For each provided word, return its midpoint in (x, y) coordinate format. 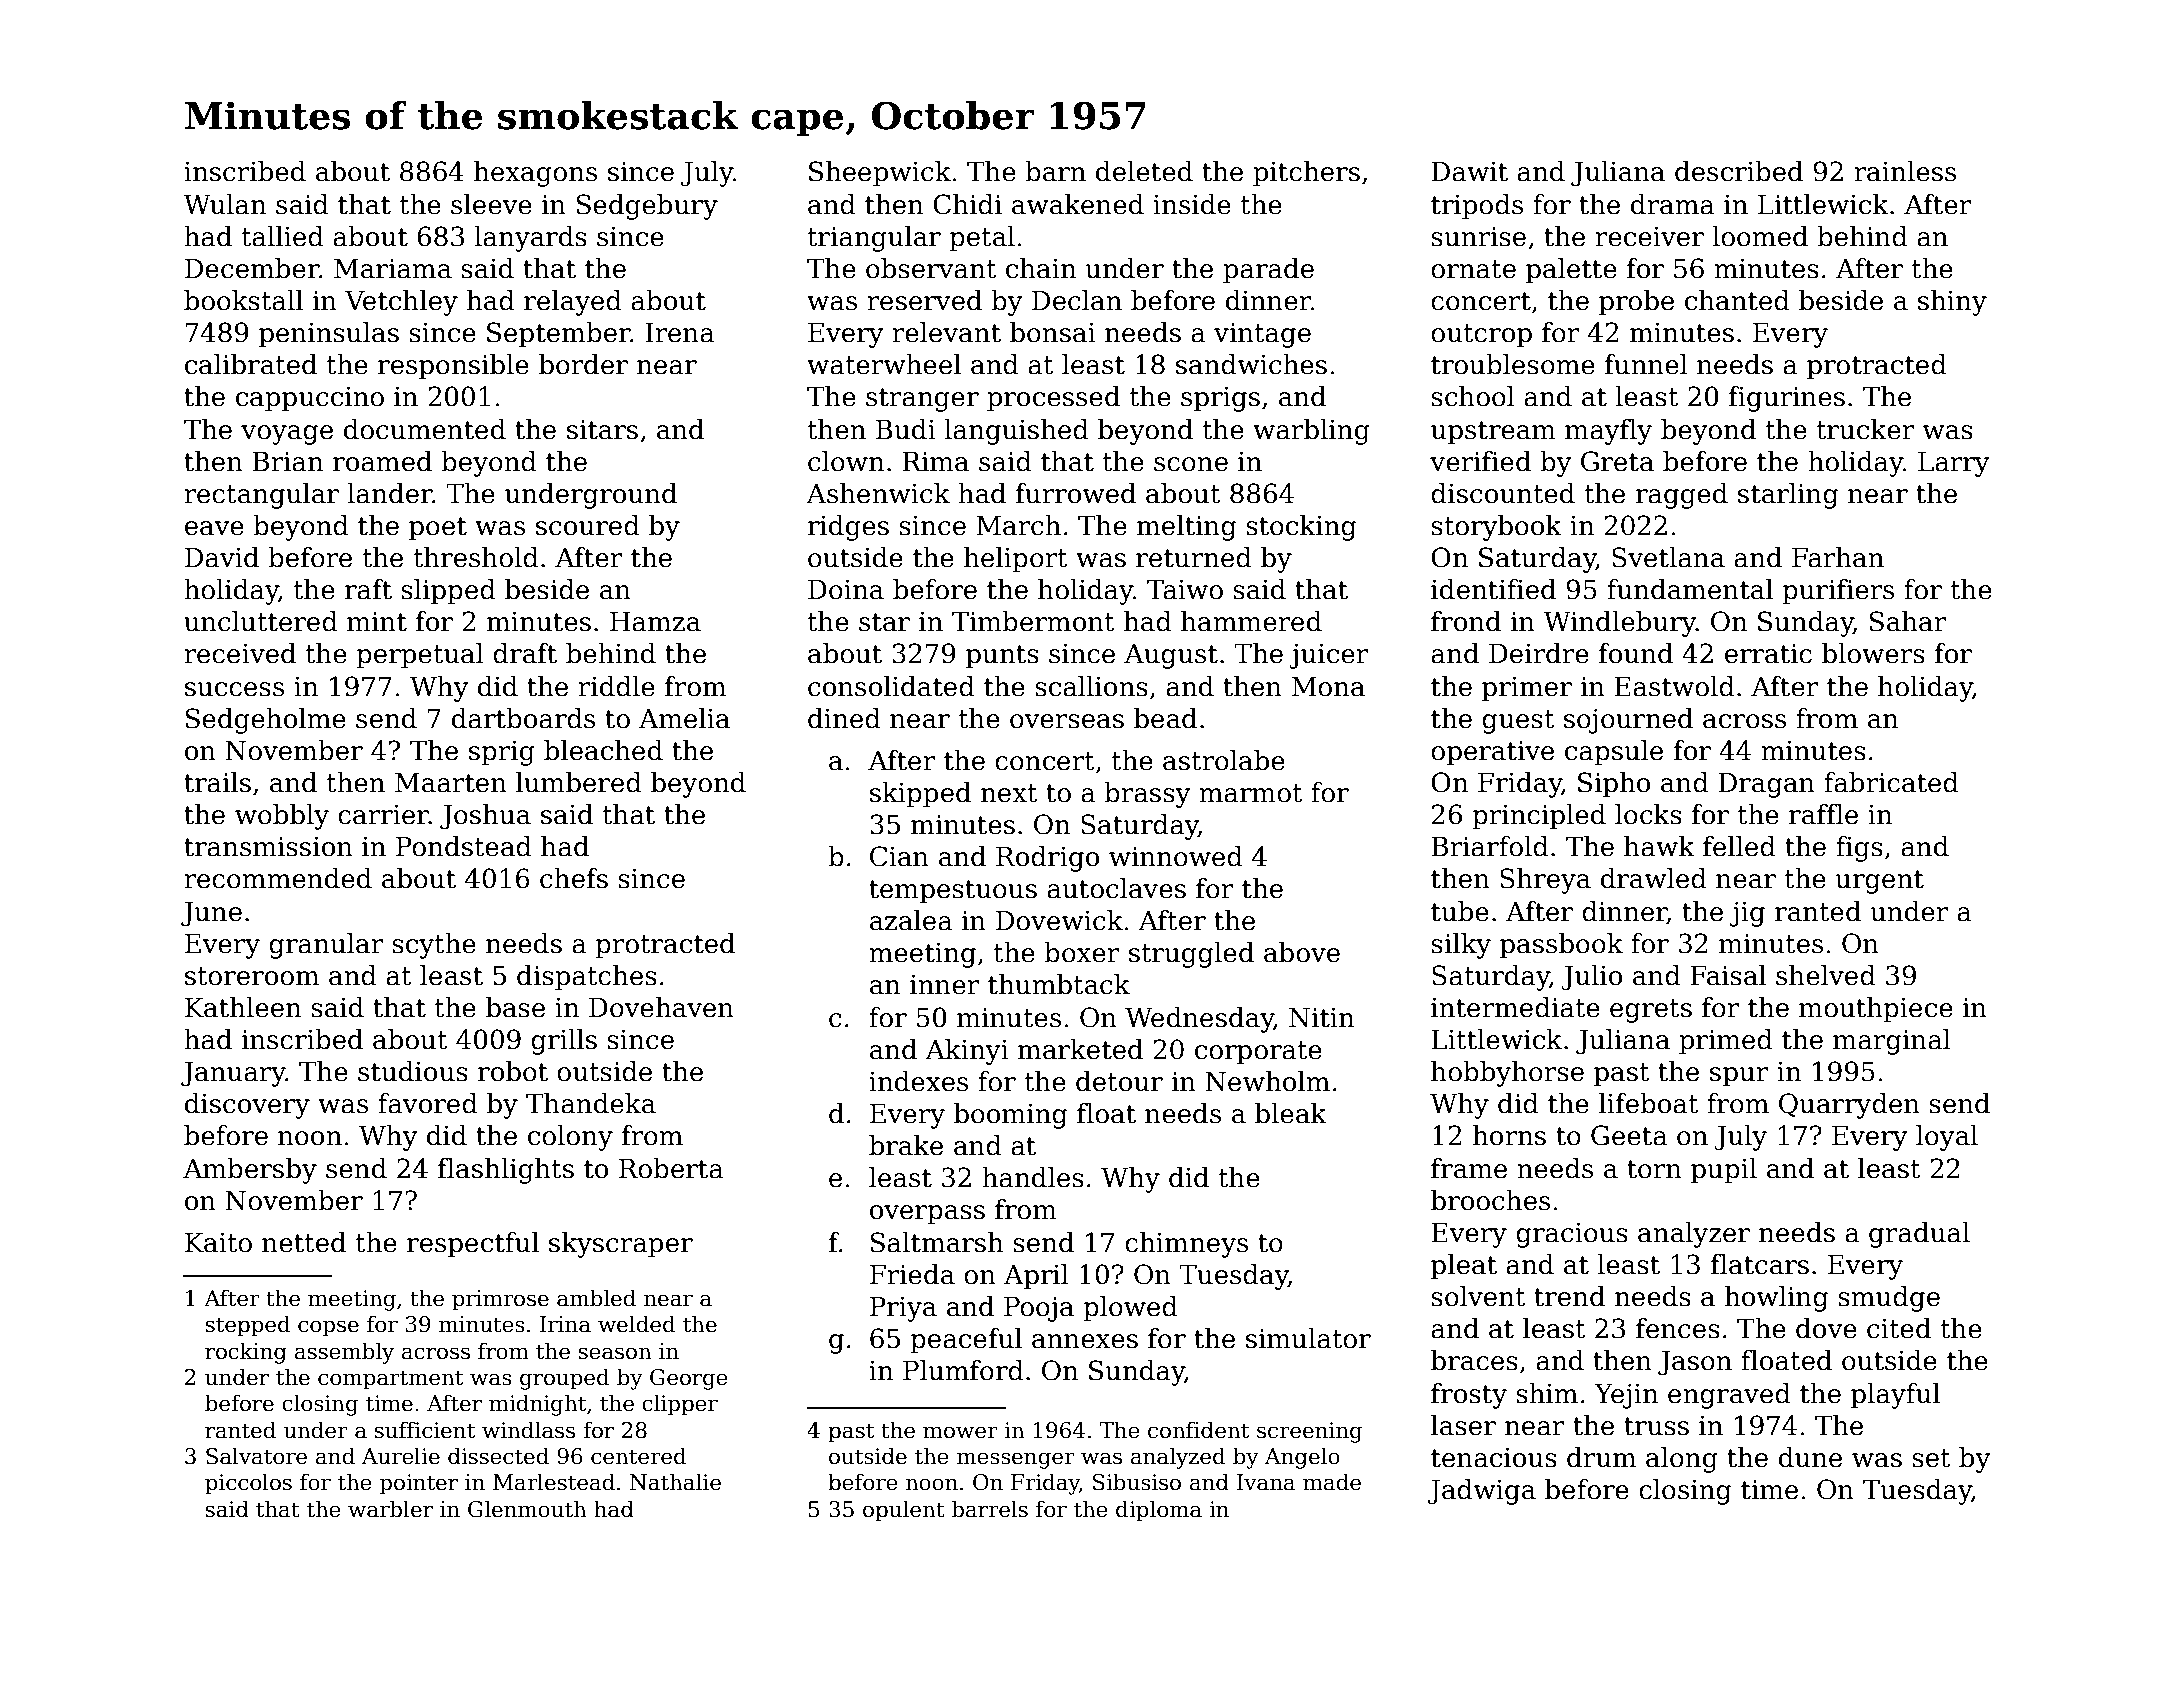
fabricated (1891, 782)
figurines (1787, 399)
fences (1678, 1328)
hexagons (535, 174)
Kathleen (243, 1007)
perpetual (420, 656)
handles (1033, 1177)
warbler (390, 1509)
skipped (920, 795)
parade (1268, 271)
